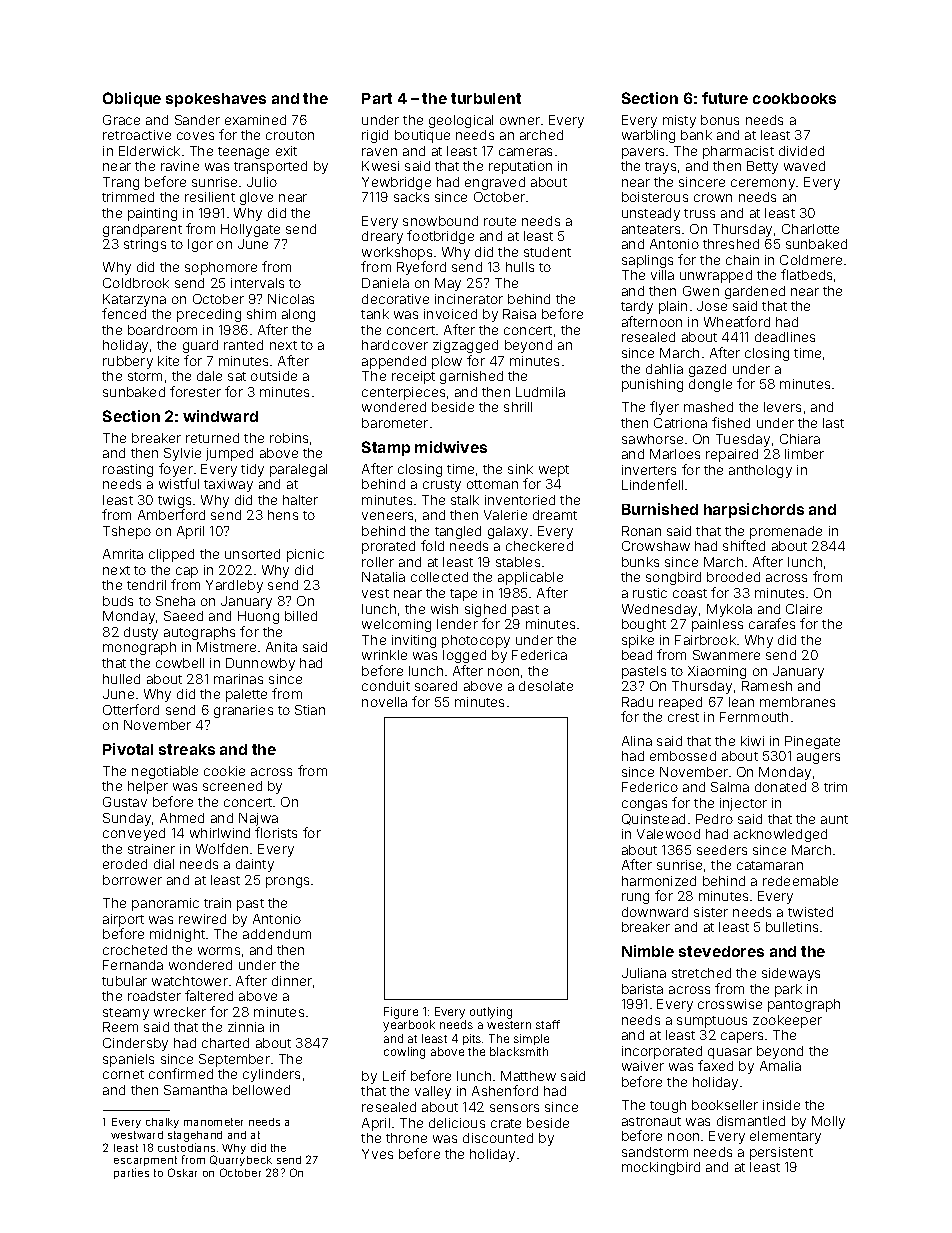  What do you see at coordinates (187, 749) in the image?
I see `streaks` at bounding box center [187, 749].
